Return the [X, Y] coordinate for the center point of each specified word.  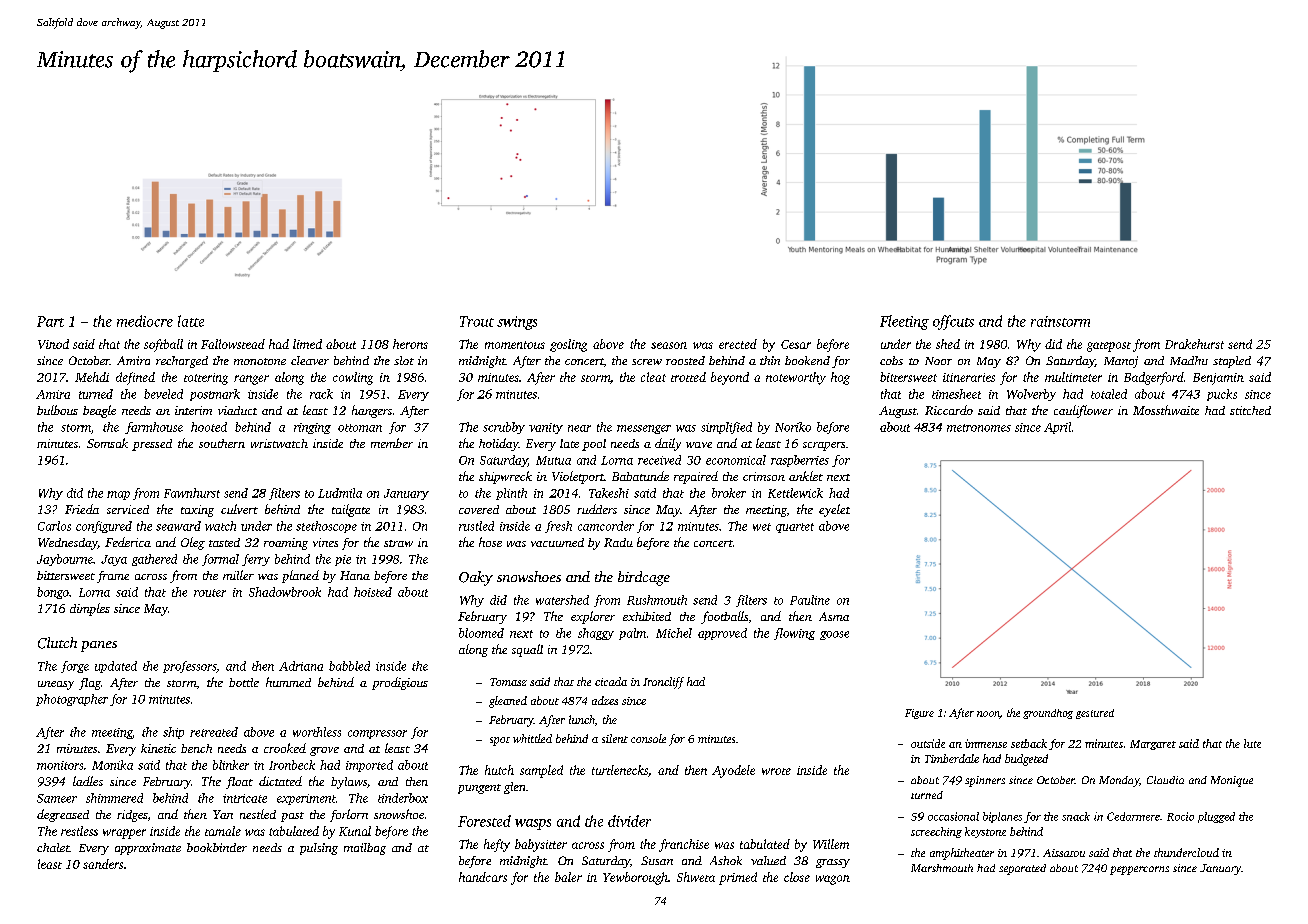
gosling [568, 345]
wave [699, 445]
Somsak [107, 443]
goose [834, 635]
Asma [834, 616]
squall [527, 650]
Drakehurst [1194, 344]
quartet [795, 528]
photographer [72, 700]
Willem [831, 844]
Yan [223, 814]
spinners [985, 781]
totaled [1109, 394]
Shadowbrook [285, 592]
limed [307, 344]
